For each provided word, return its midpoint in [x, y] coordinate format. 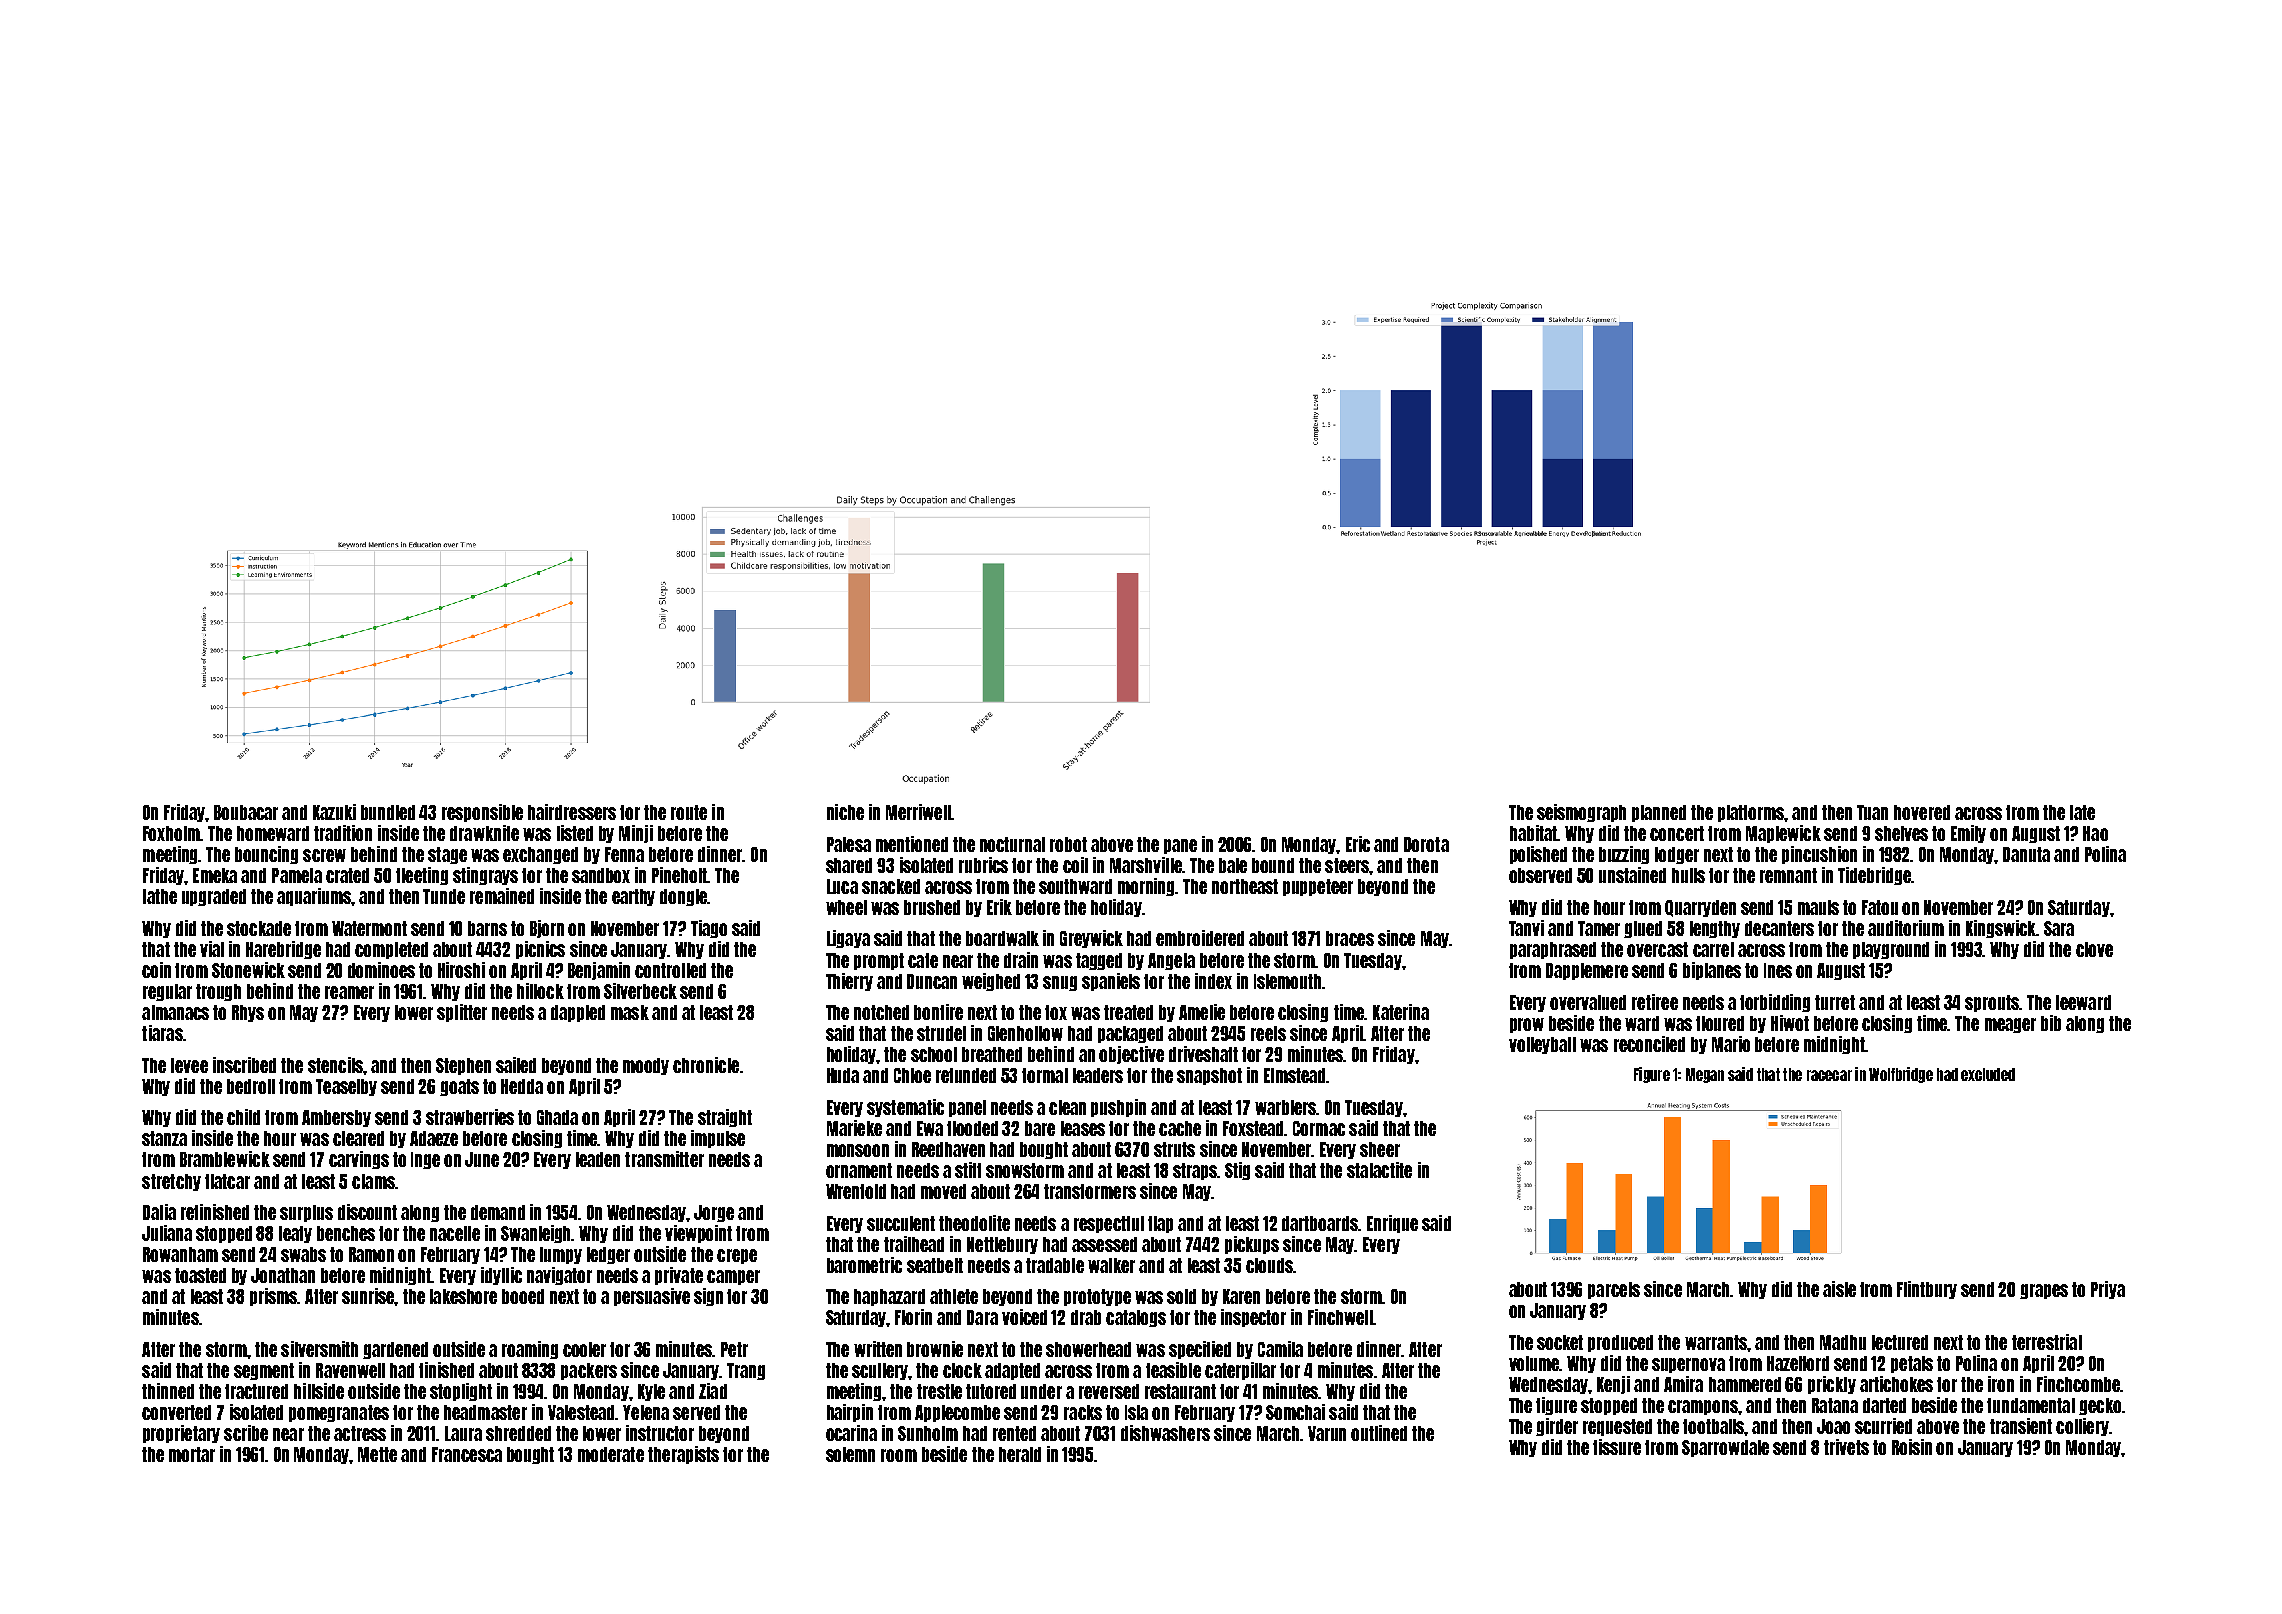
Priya [2108, 1290]
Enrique [1392, 1224]
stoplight [461, 1392]
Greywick [1091, 939]
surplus [306, 1213]
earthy [633, 897]
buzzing [1624, 855]
